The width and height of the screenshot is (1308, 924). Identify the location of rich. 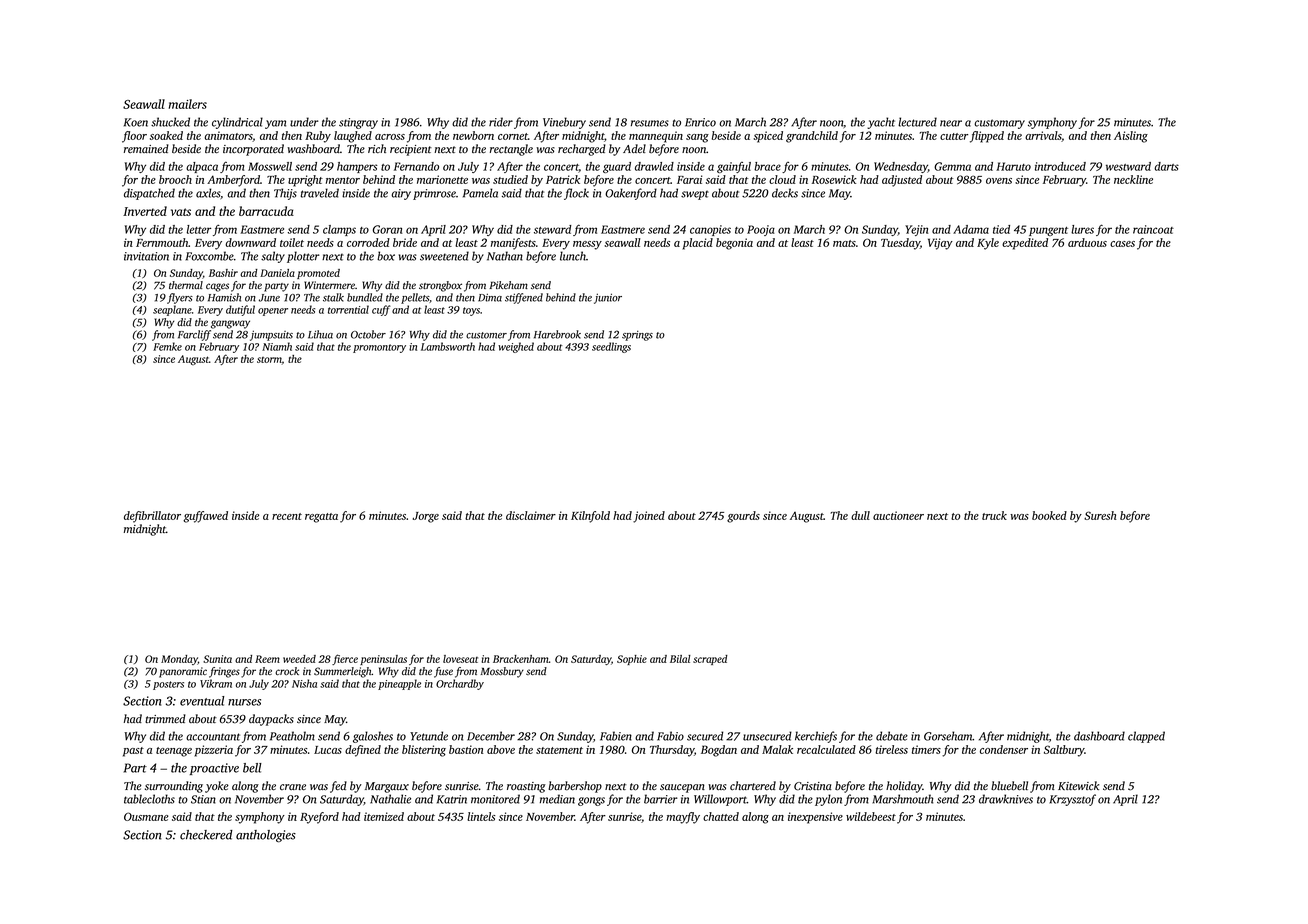
(377, 148).
